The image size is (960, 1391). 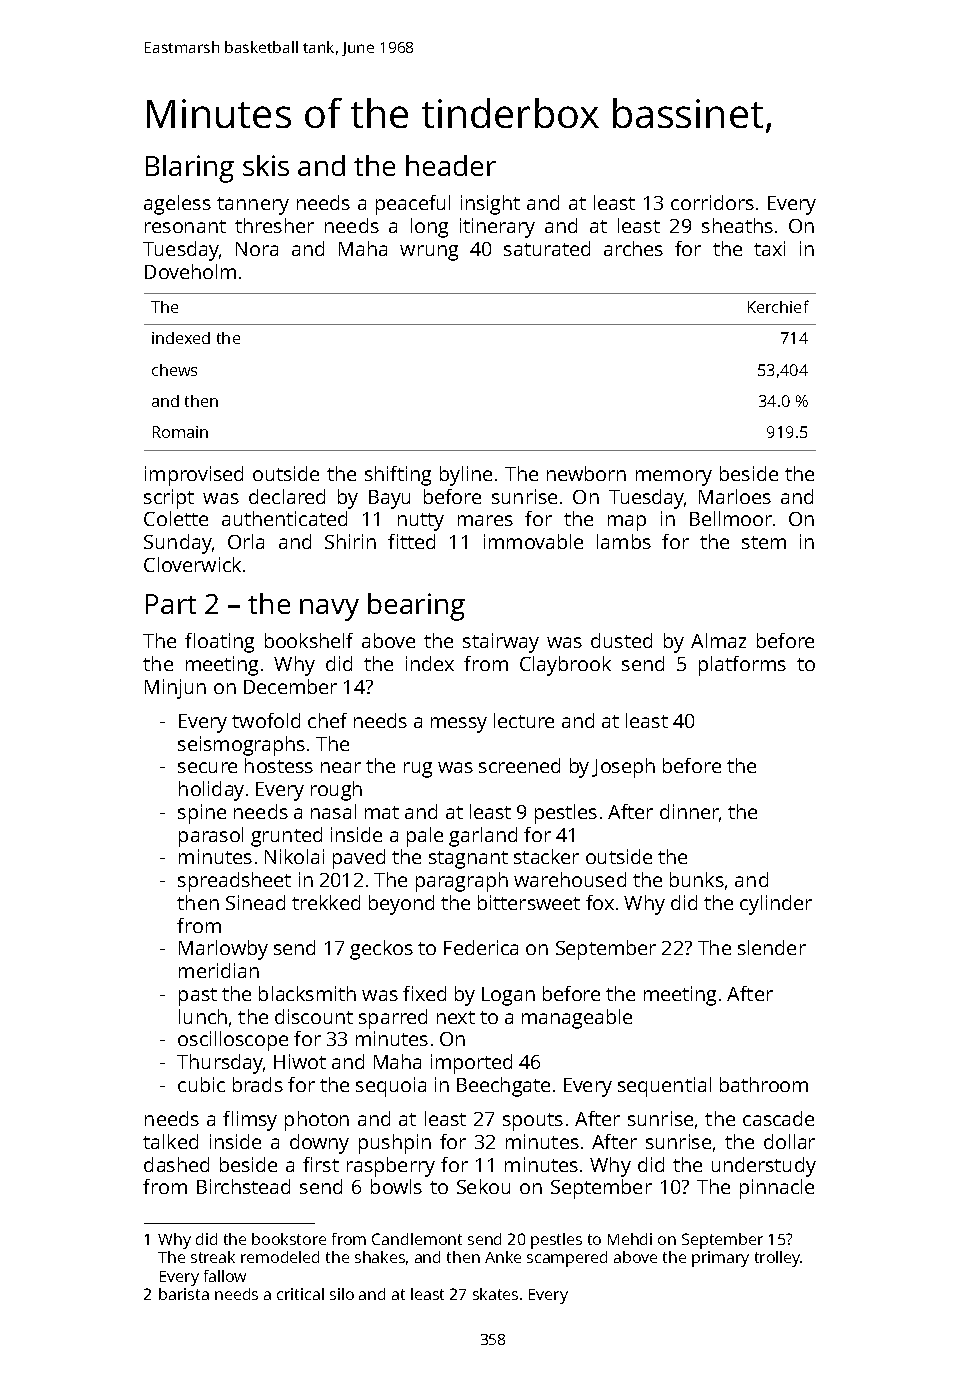 What do you see at coordinates (451, 165) in the screenshot?
I see `header` at bounding box center [451, 165].
